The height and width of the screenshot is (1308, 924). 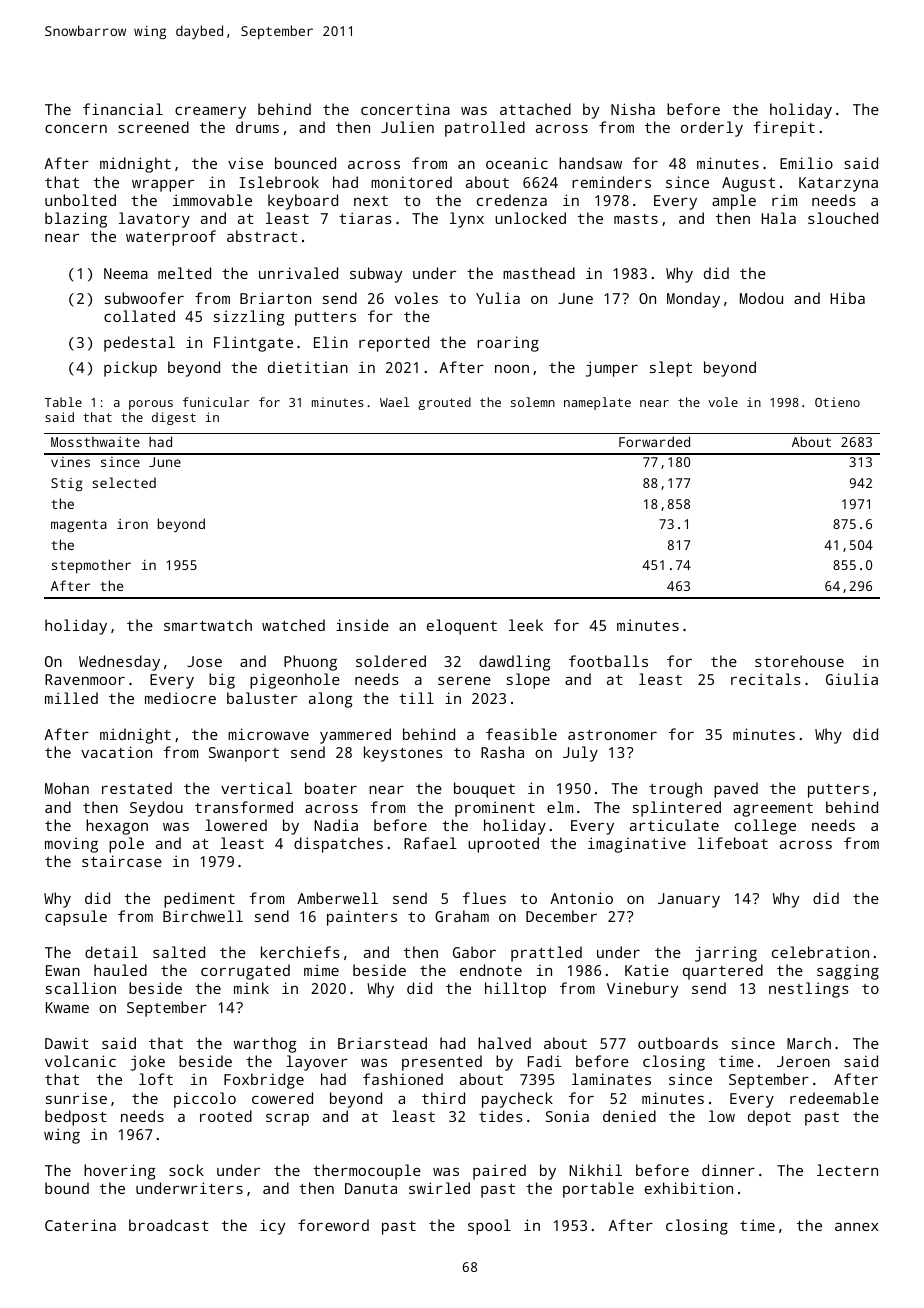 I want to click on Dawit, so click(x=67, y=1043).
